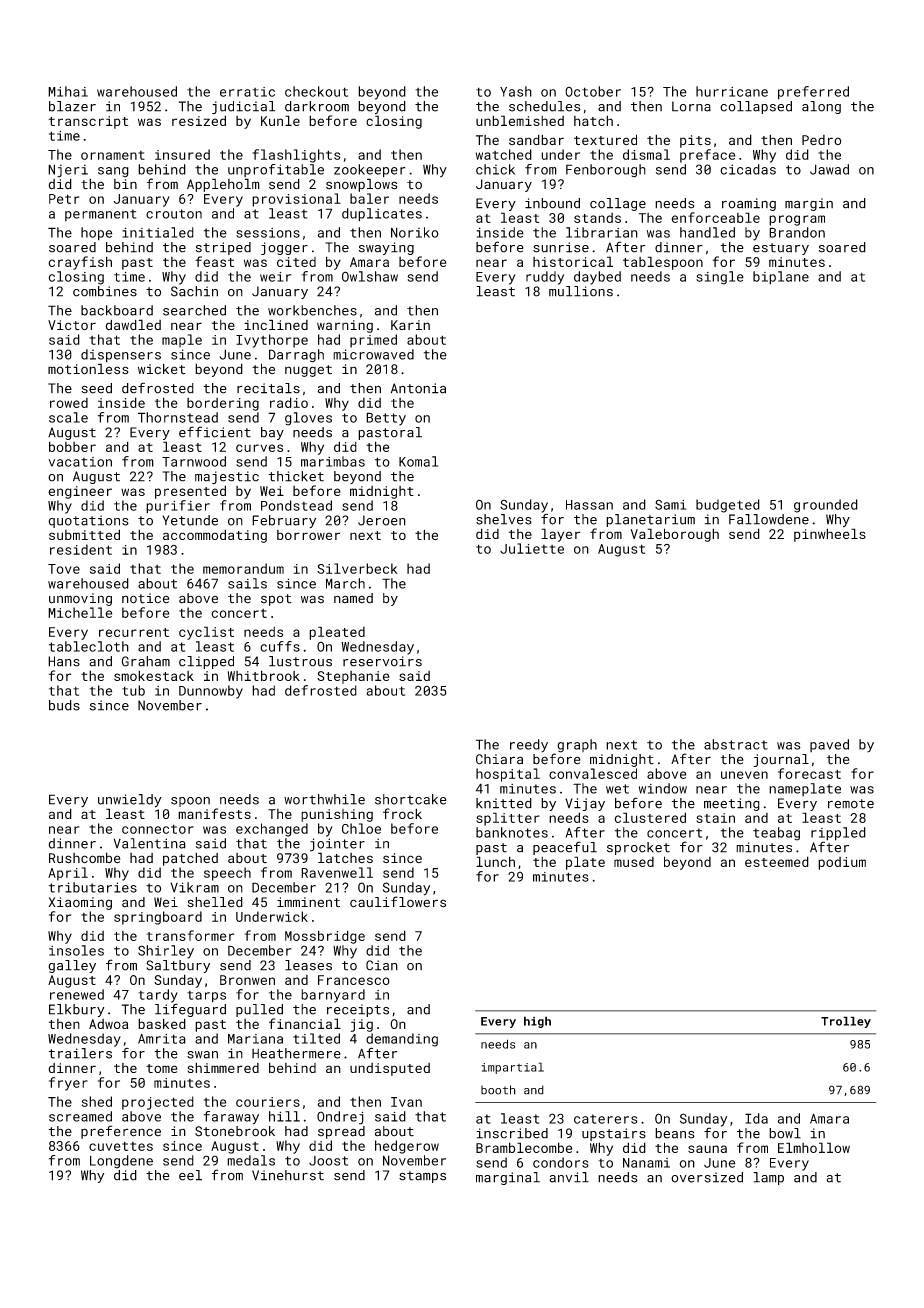  What do you see at coordinates (80, 1116) in the screenshot?
I see `screamed` at bounding box center [80, 1116].
